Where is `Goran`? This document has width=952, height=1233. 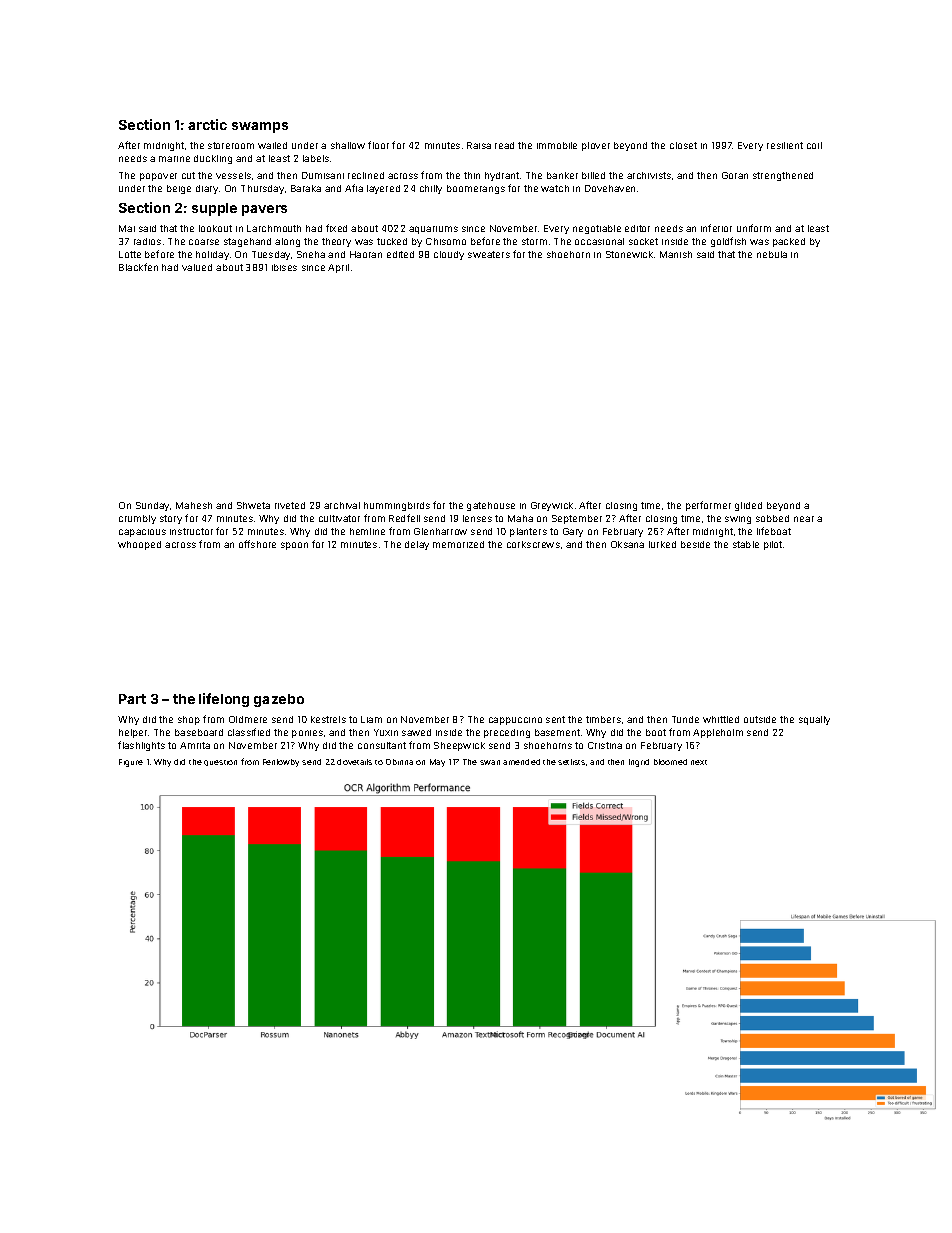
Goran is located at coordinates (735, 175).
